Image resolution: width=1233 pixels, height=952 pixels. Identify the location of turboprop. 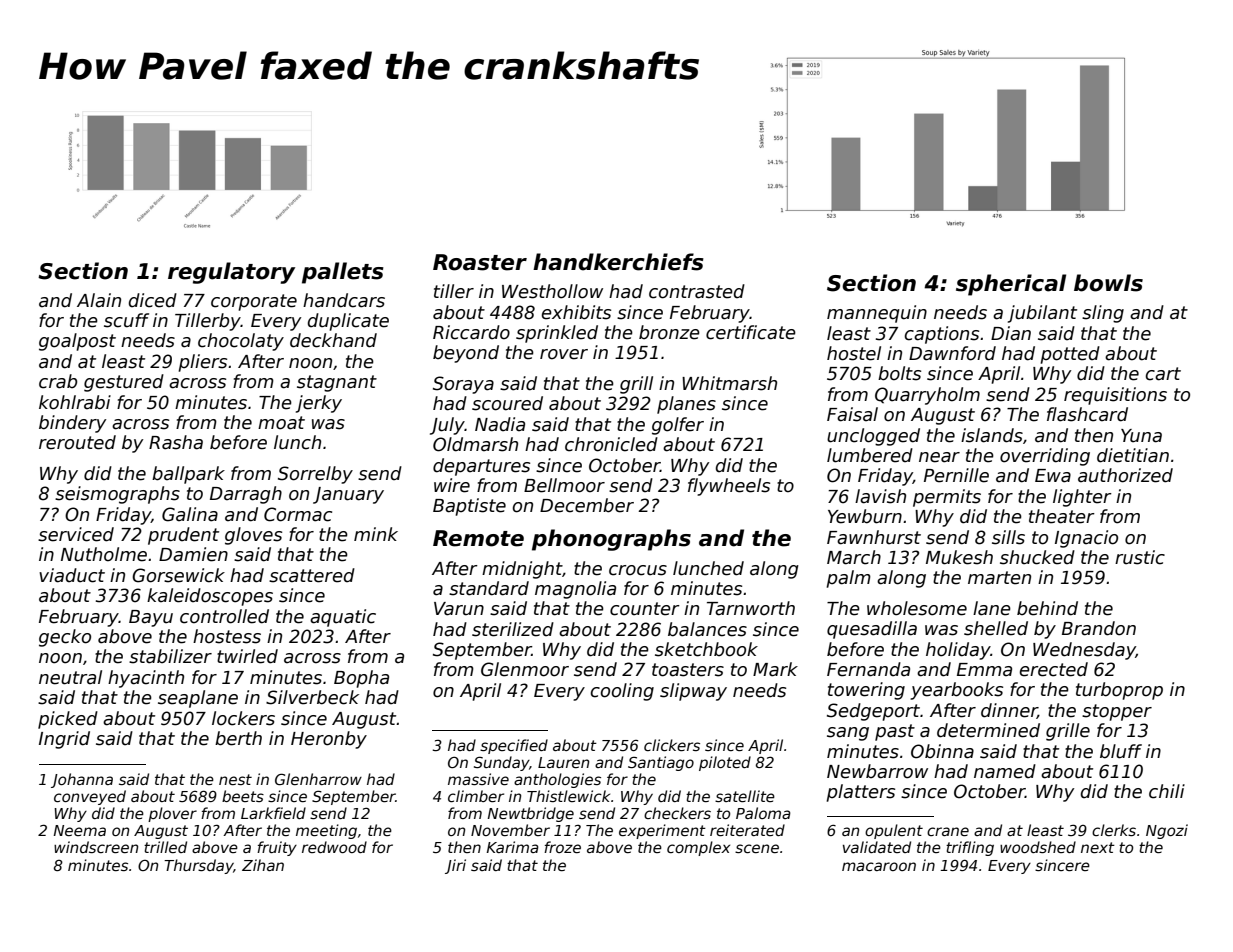
(1119, 691).
